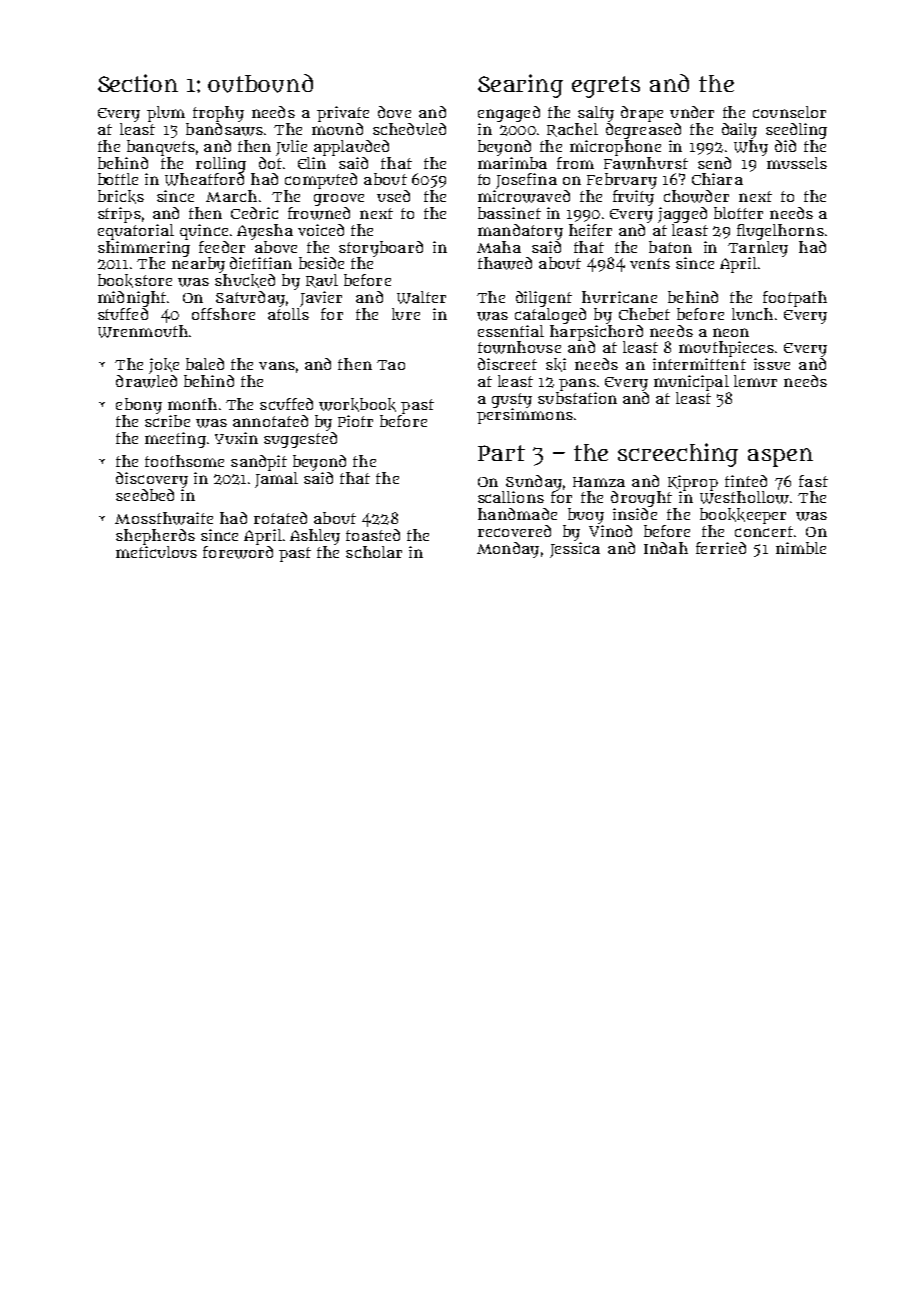 This page has width=924, height=1308. Describe the element at coordinates (622, 181) in the page. I see `February` at that location.
